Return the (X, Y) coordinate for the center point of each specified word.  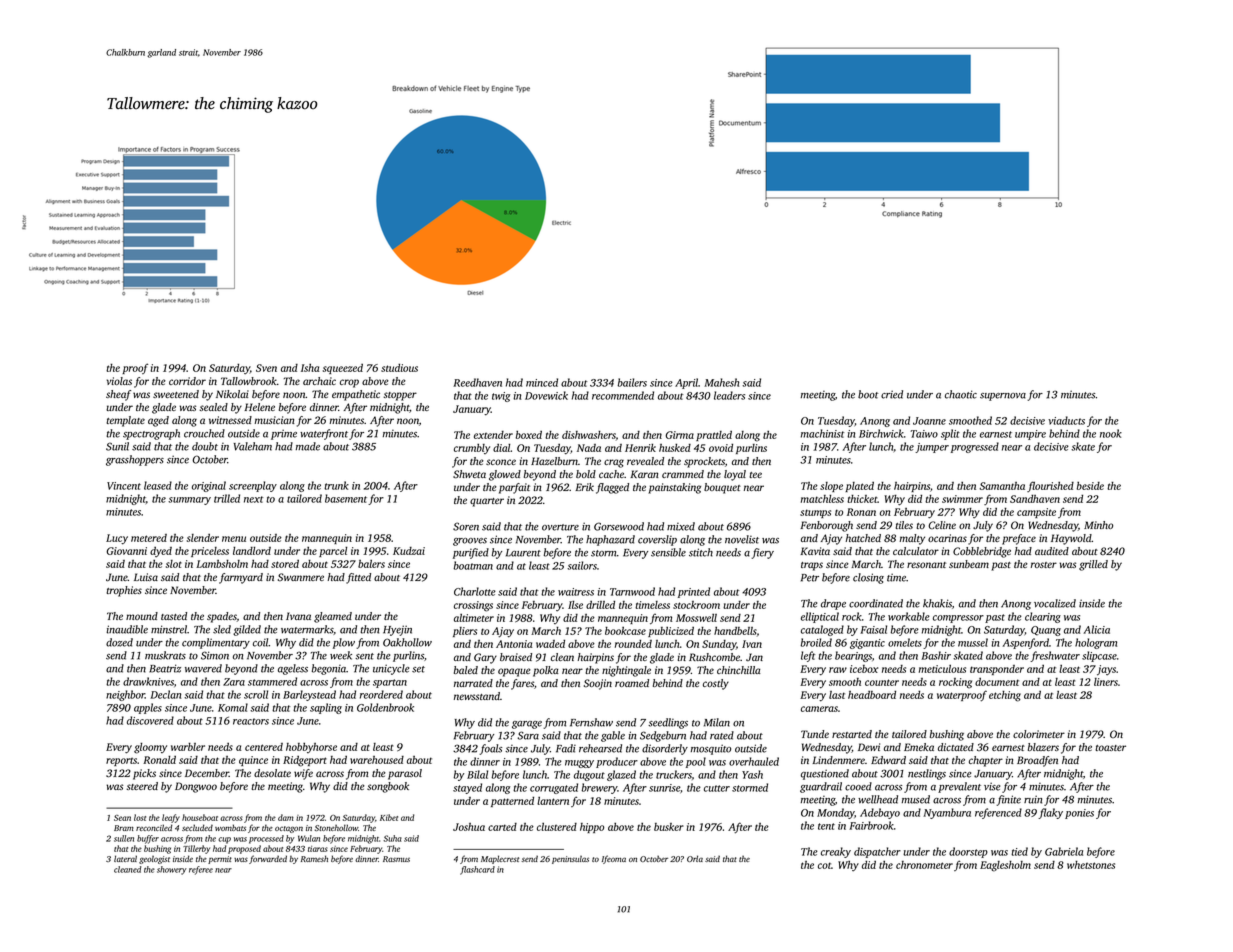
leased (158, 485)
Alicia (1097, 629)
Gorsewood (619, 526)
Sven (266, 368)
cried (892, 394)
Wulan (309, 838)
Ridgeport (305, 761)
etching (1005, 696)
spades (222, 617)
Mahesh (721, 382)
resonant (926, 565)
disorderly (665, 749)
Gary (485, 658)
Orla (695, 858)
